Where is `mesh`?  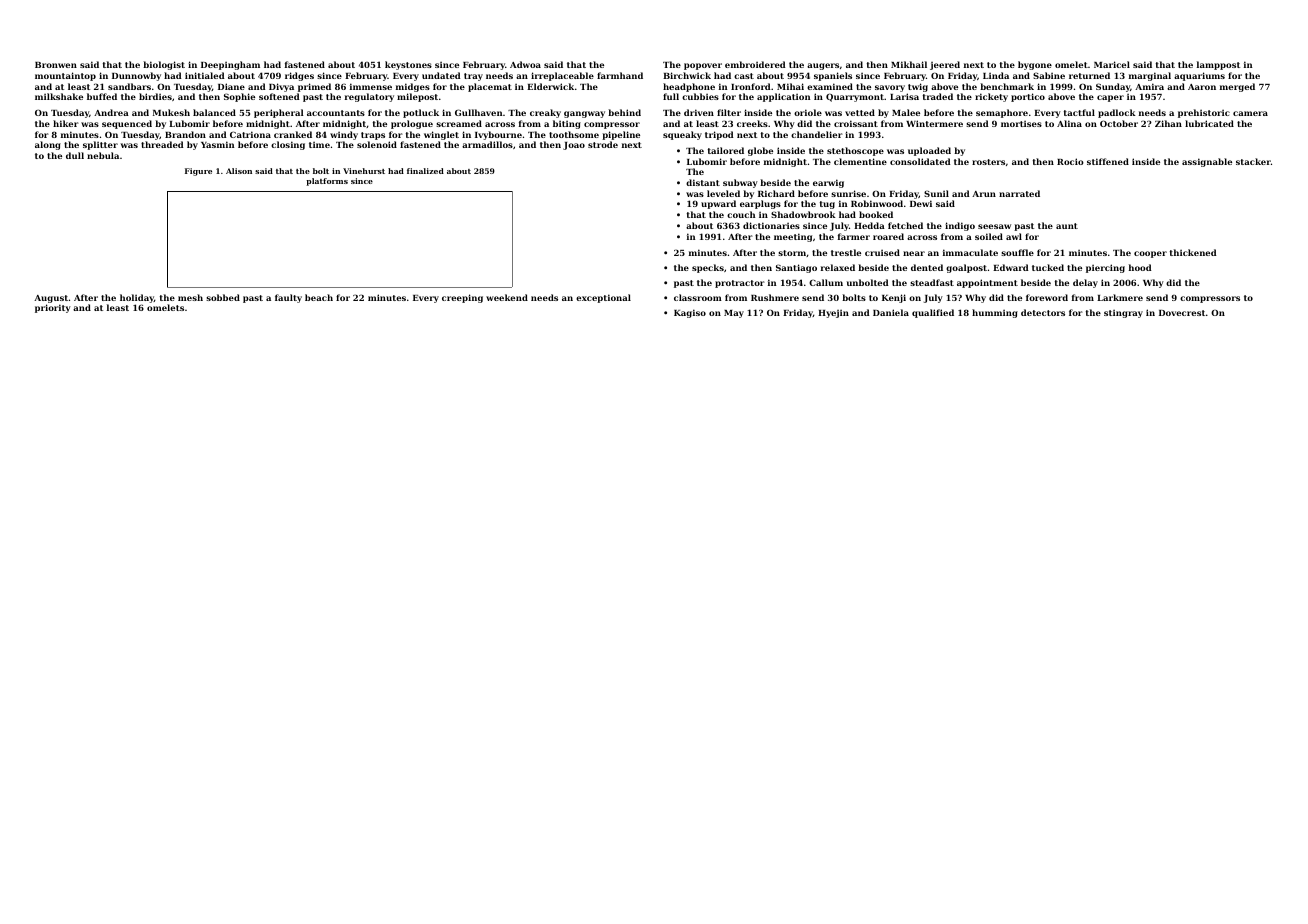
mesh is located at coordinates (190, 297).
